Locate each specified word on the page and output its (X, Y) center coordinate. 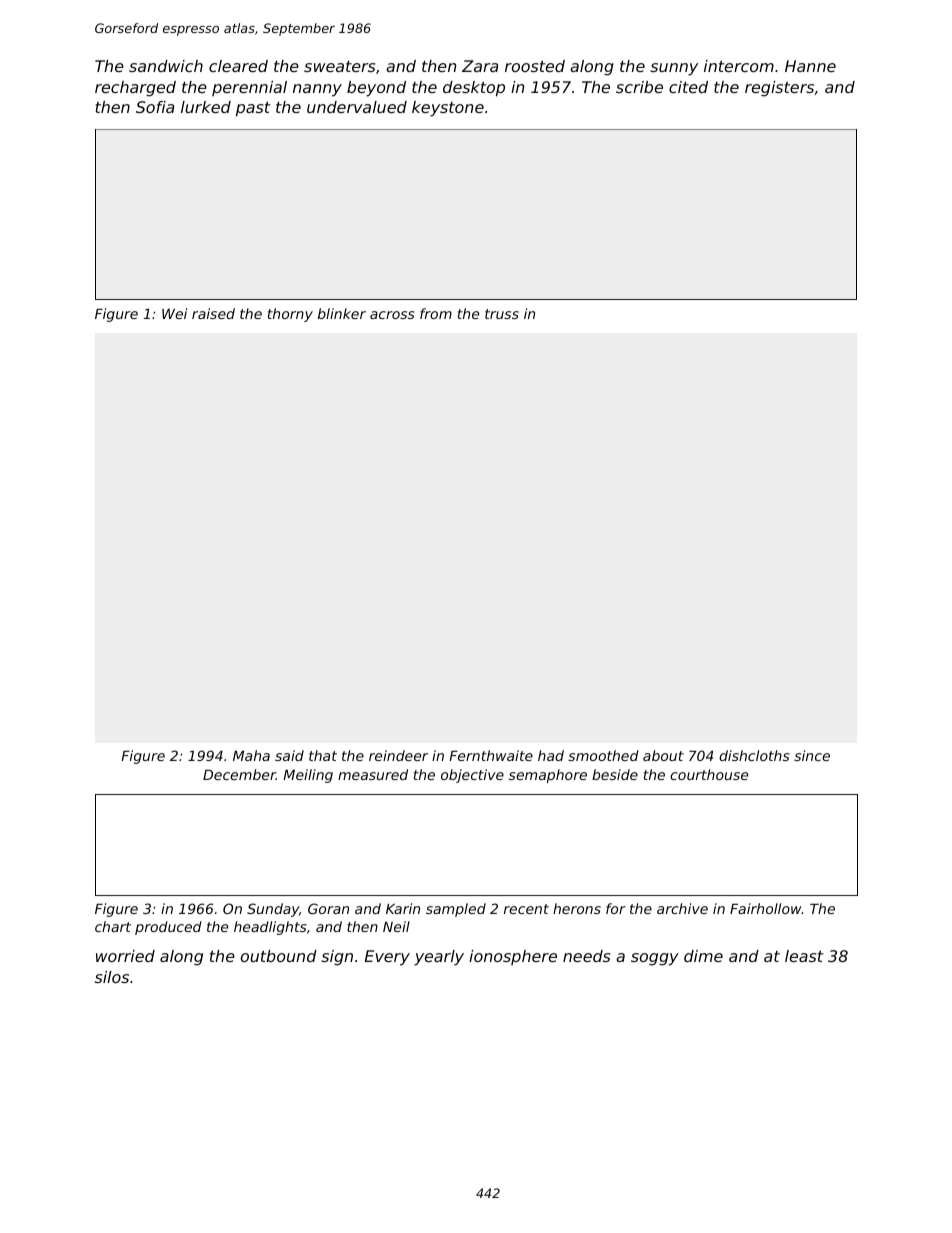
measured (373, 774)
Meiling (308, 776)
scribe (639, 87)
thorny (290, 315)
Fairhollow (766, 908)
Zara (480, 66)
